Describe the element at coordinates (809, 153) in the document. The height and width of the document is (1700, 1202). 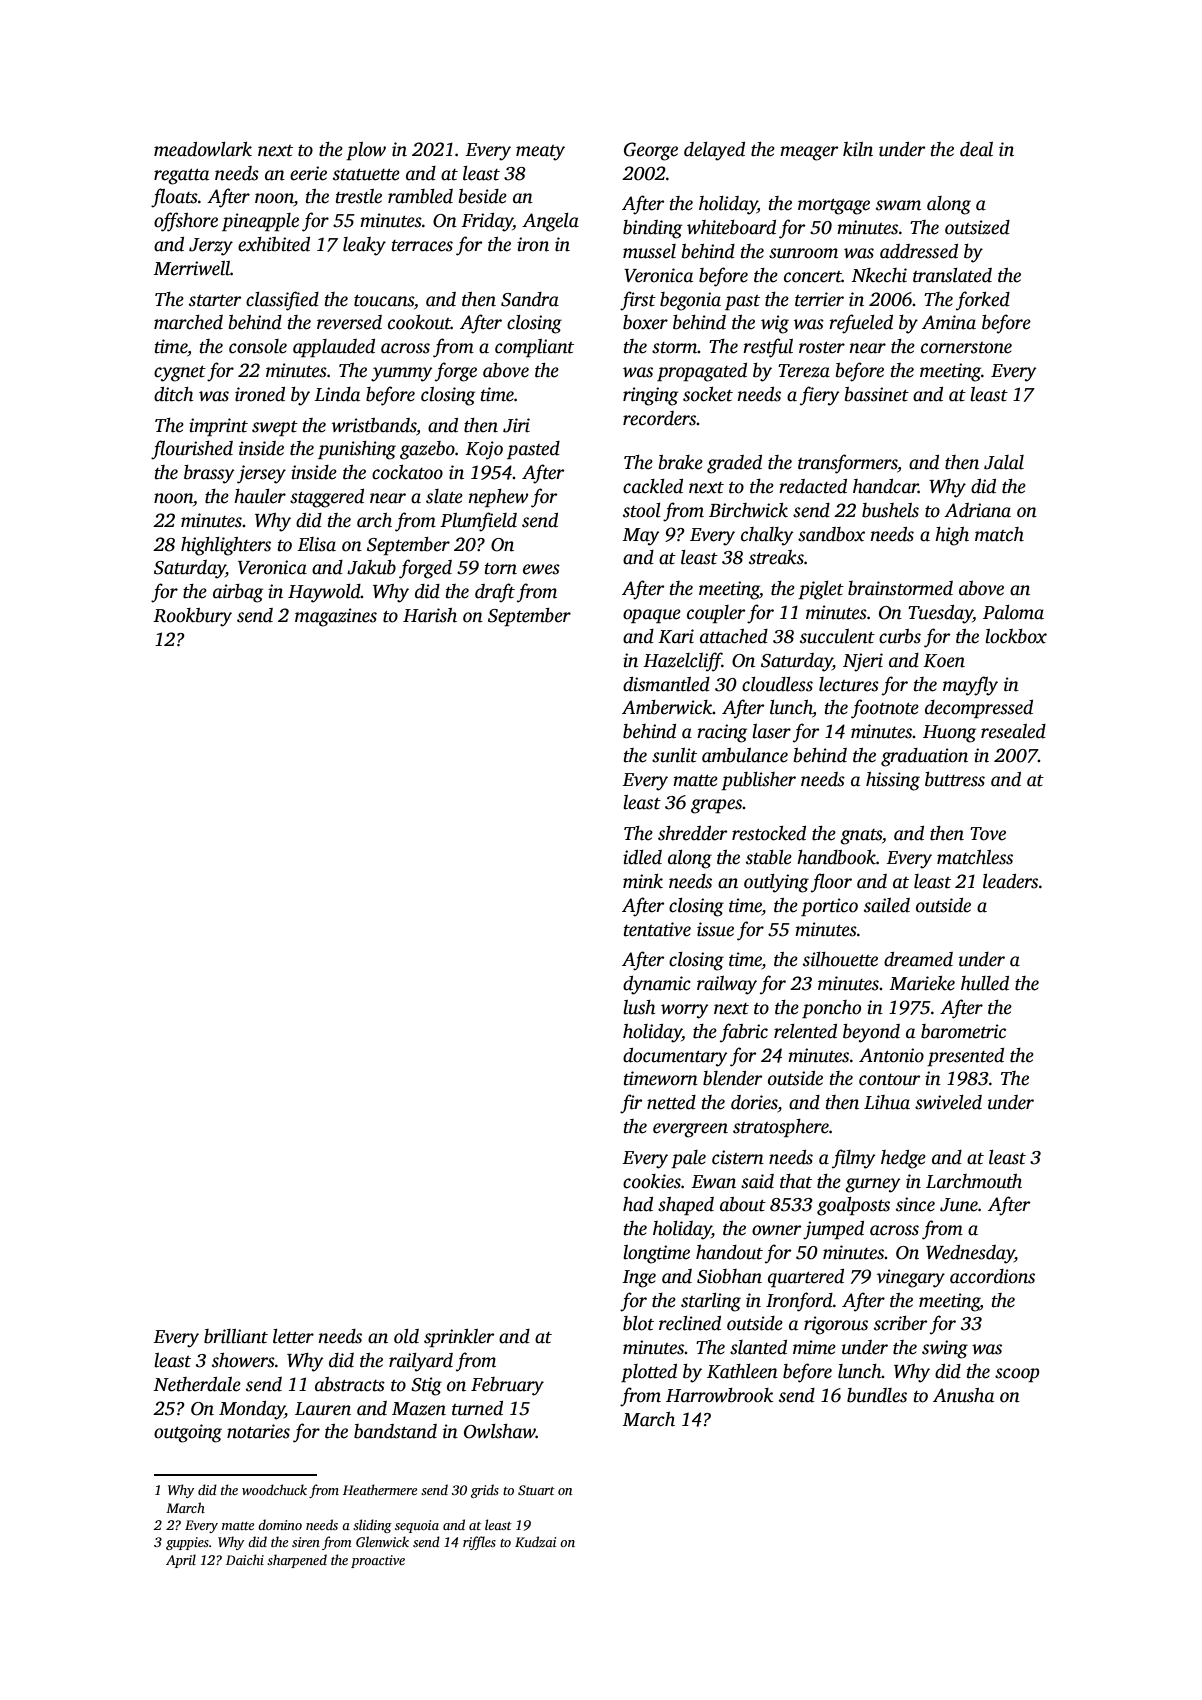
I see `meager` at that location.
